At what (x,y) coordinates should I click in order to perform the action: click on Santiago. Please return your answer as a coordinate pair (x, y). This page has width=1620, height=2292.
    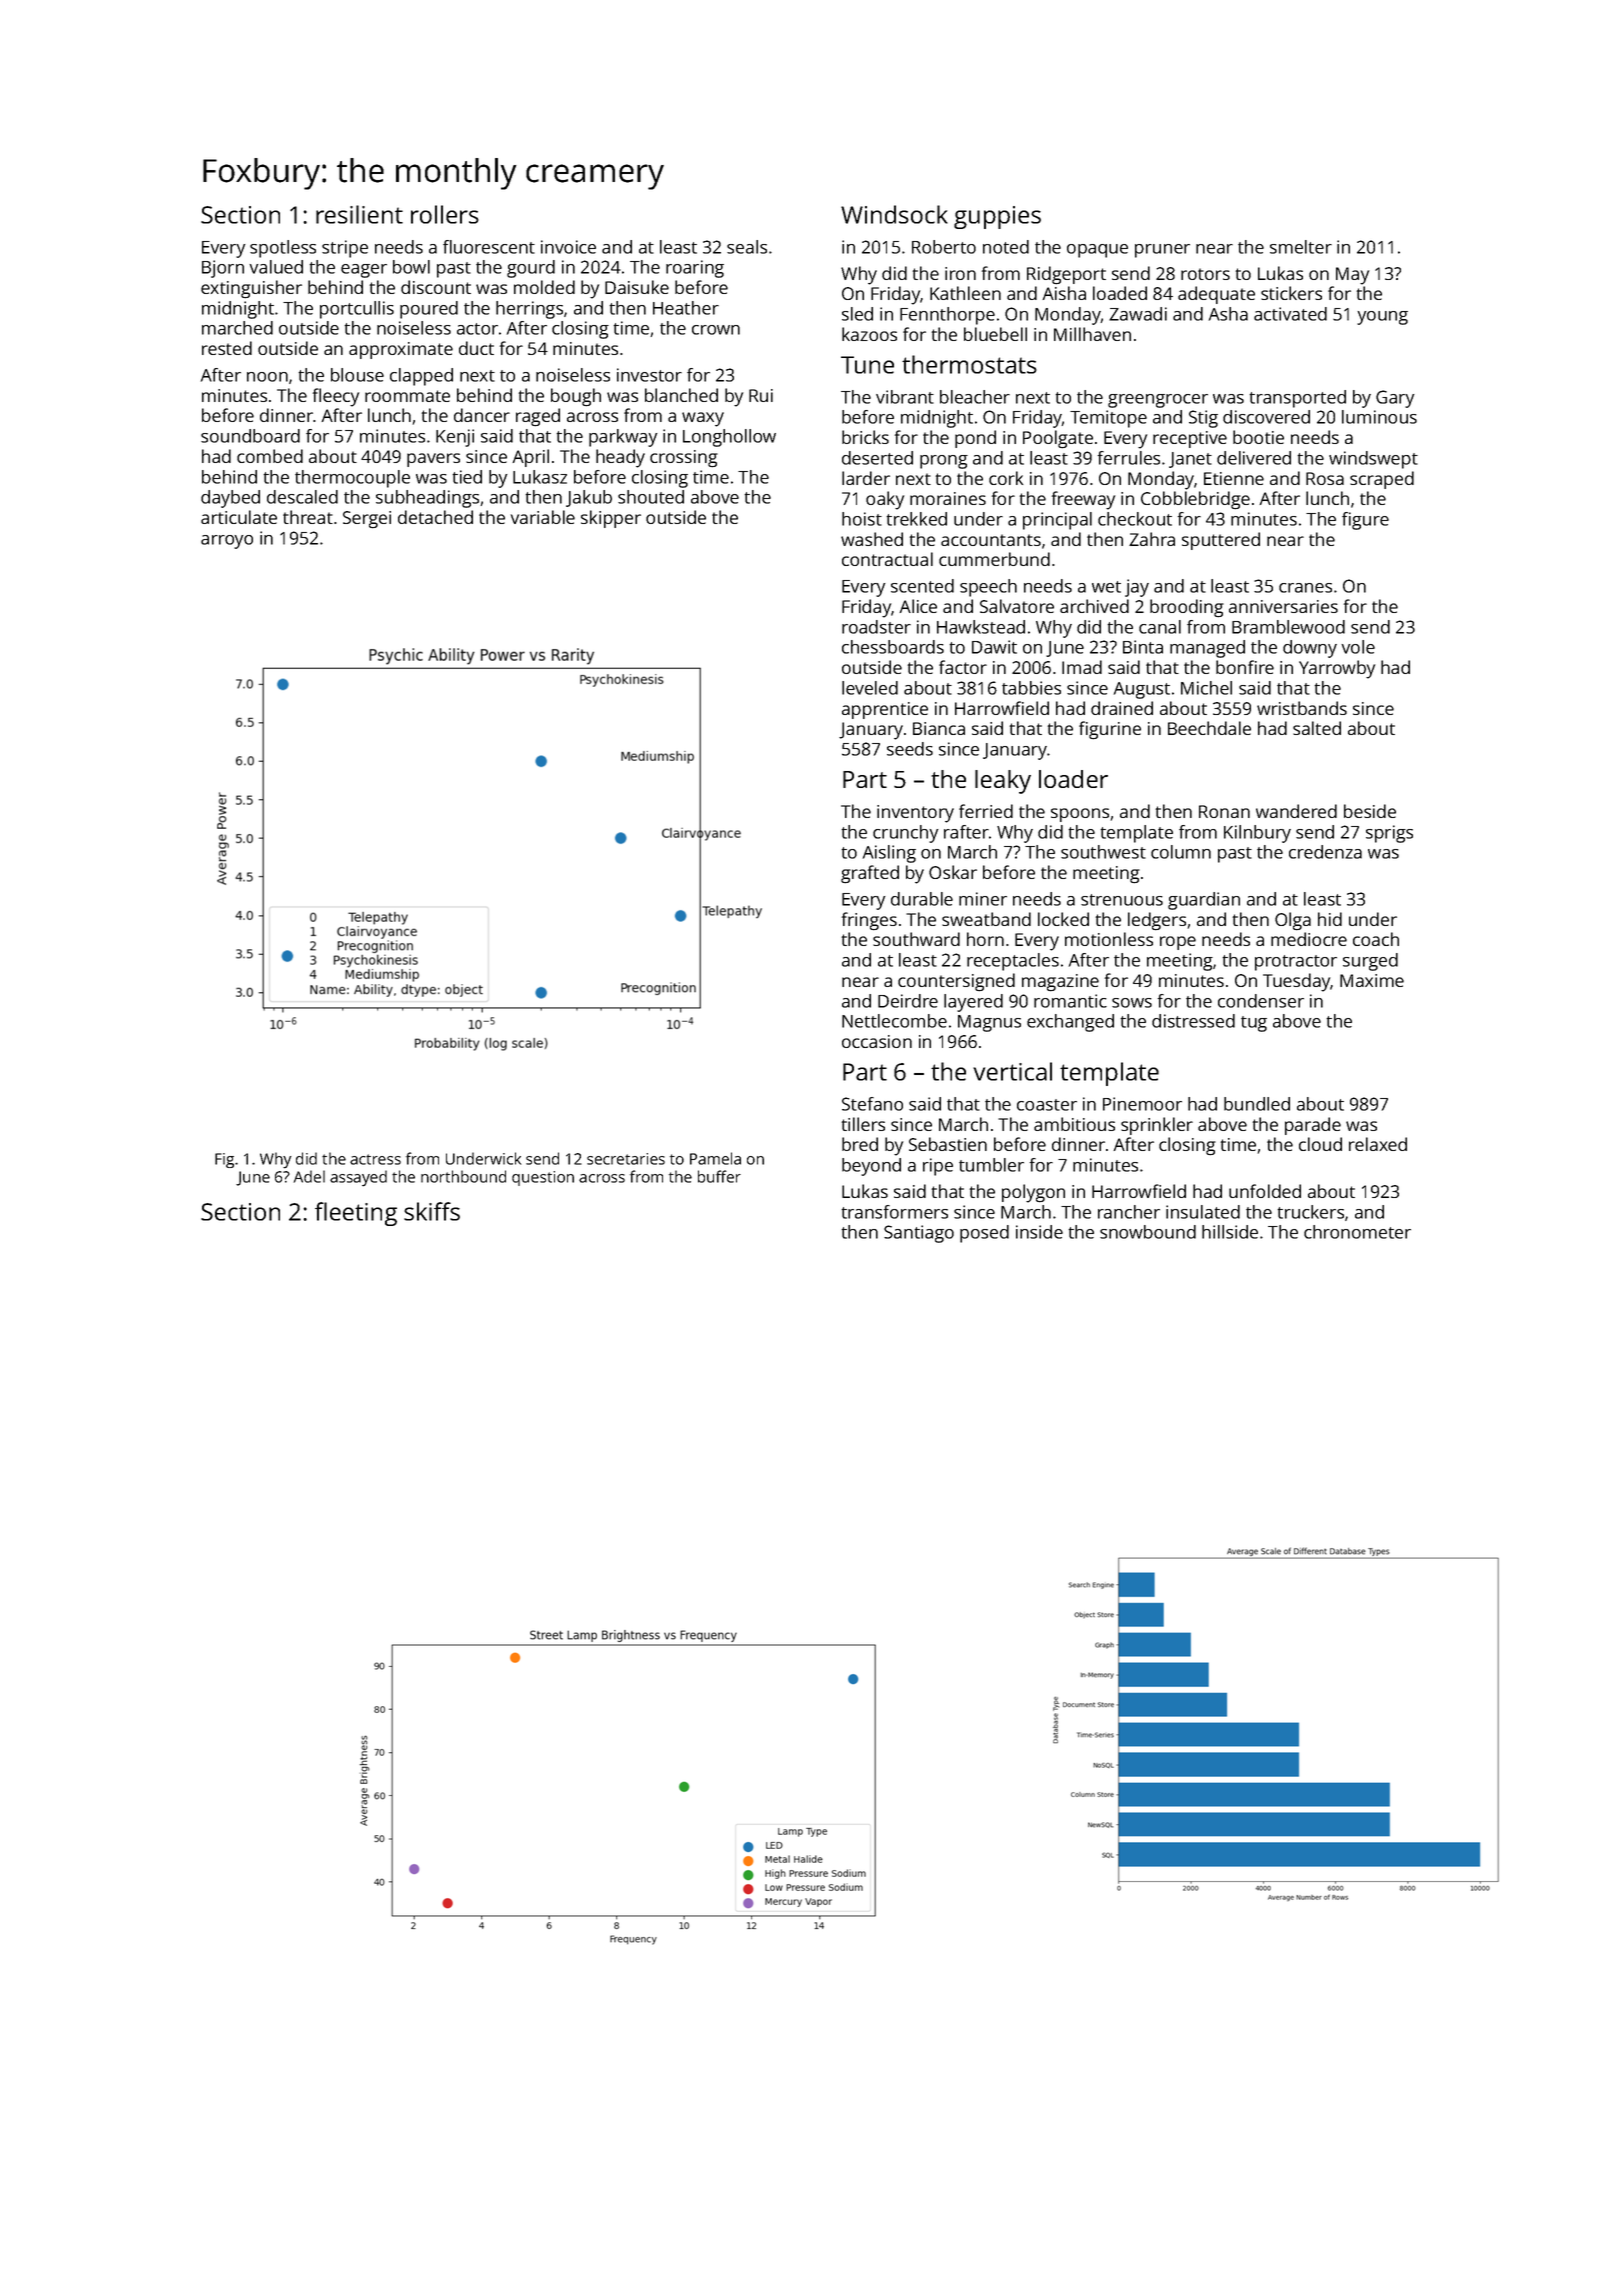
    Looking at the image, I should click on (919, 1234).
